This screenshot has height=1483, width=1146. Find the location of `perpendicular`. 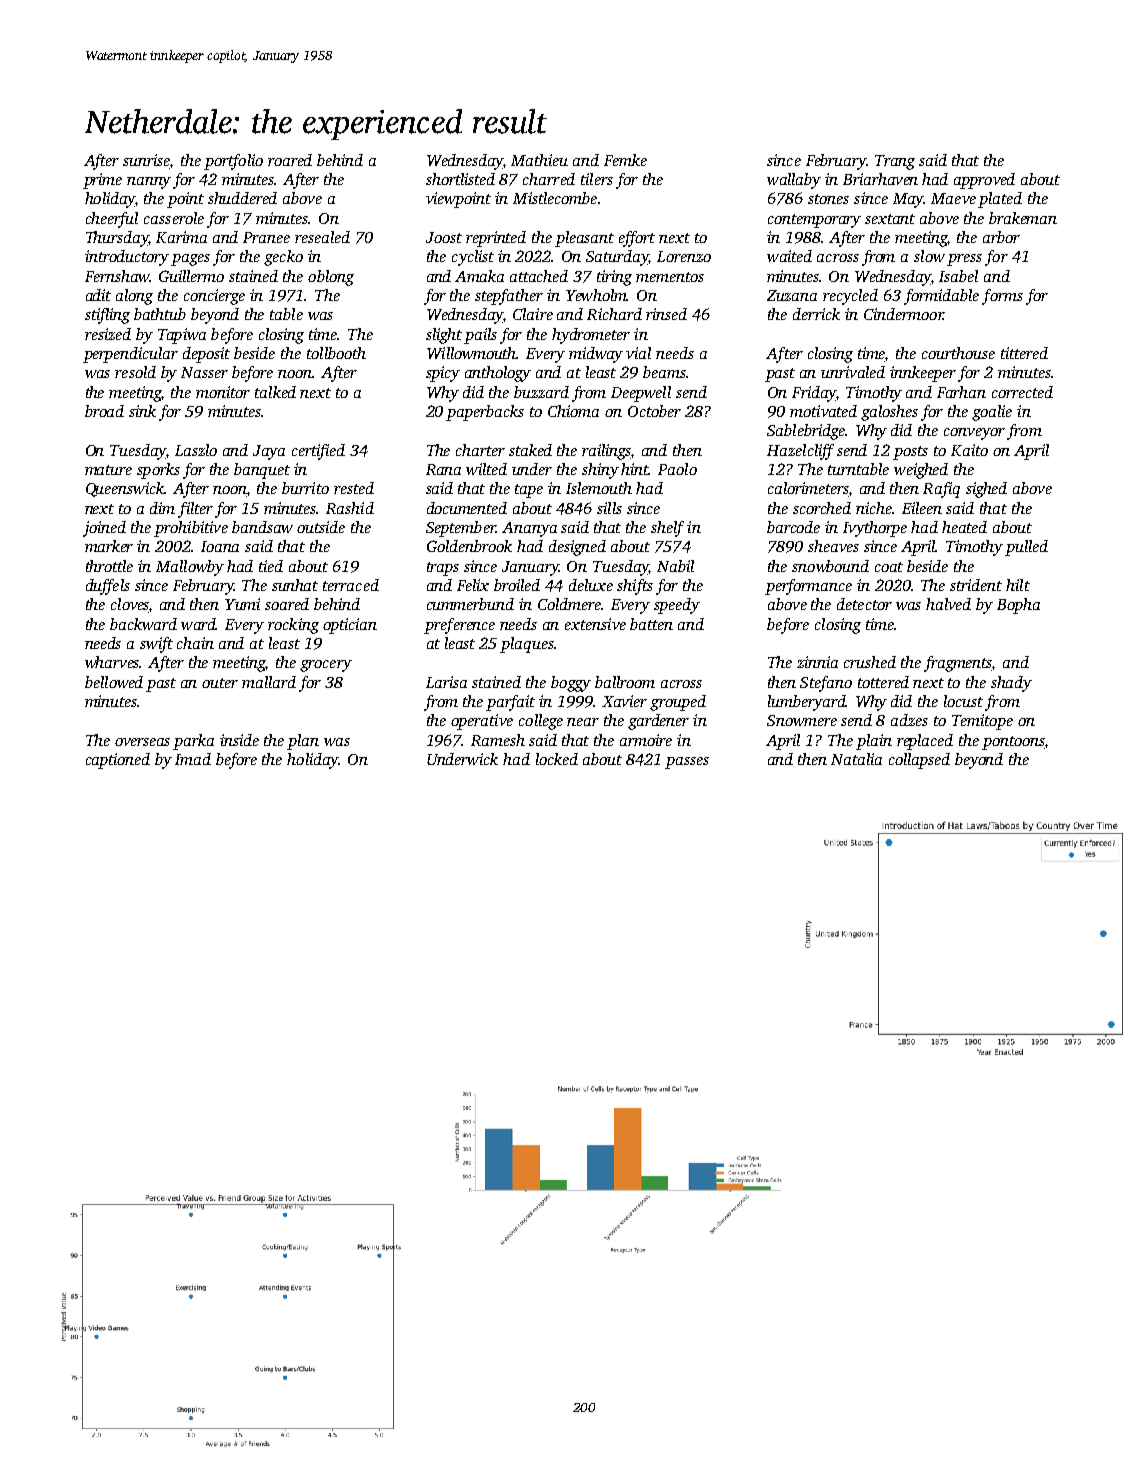

perpendicular is located at coordinates (130, 355).
